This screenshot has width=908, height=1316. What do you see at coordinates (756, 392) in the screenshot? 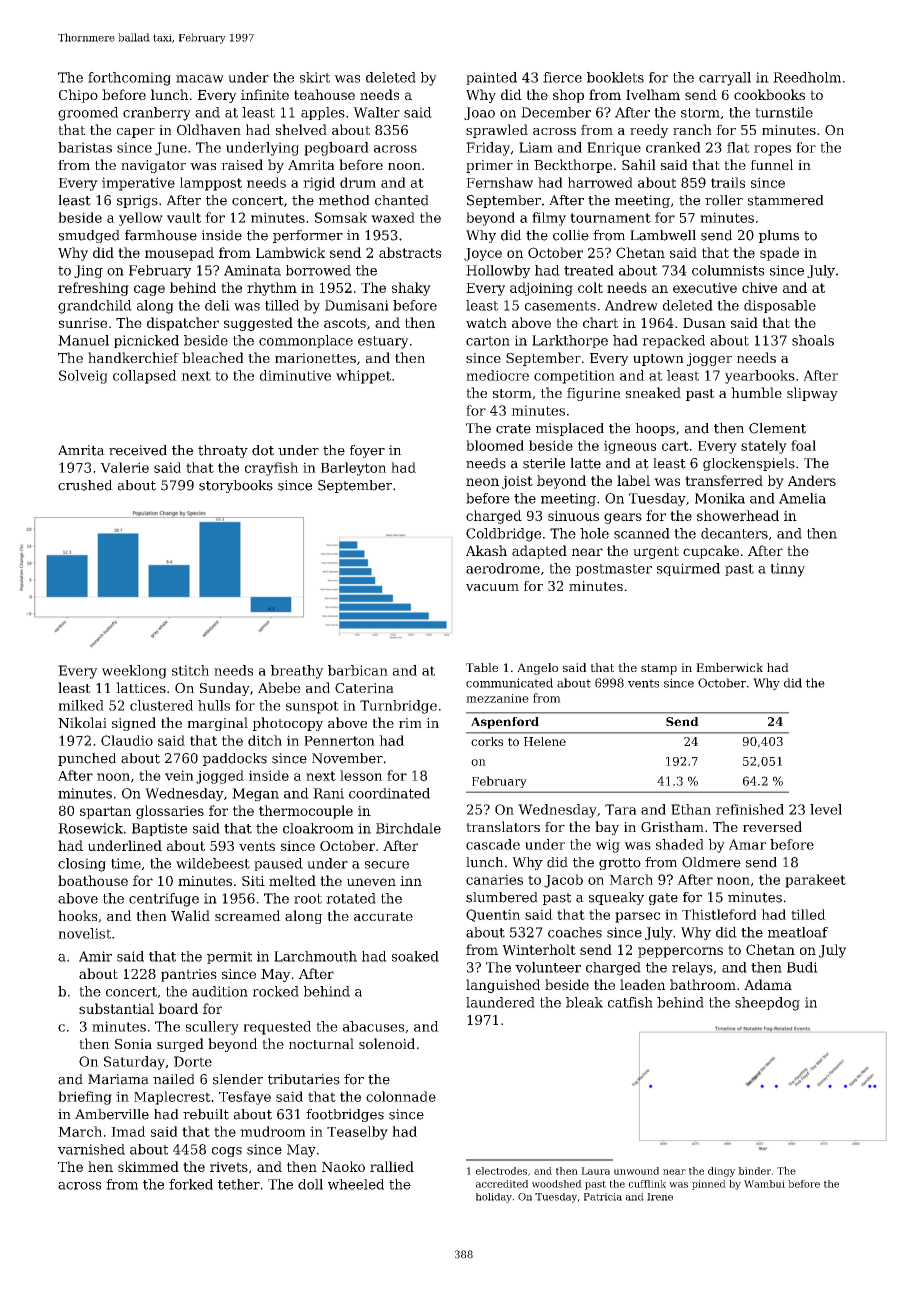
I see `humble` at bounding box center [756, 392].
